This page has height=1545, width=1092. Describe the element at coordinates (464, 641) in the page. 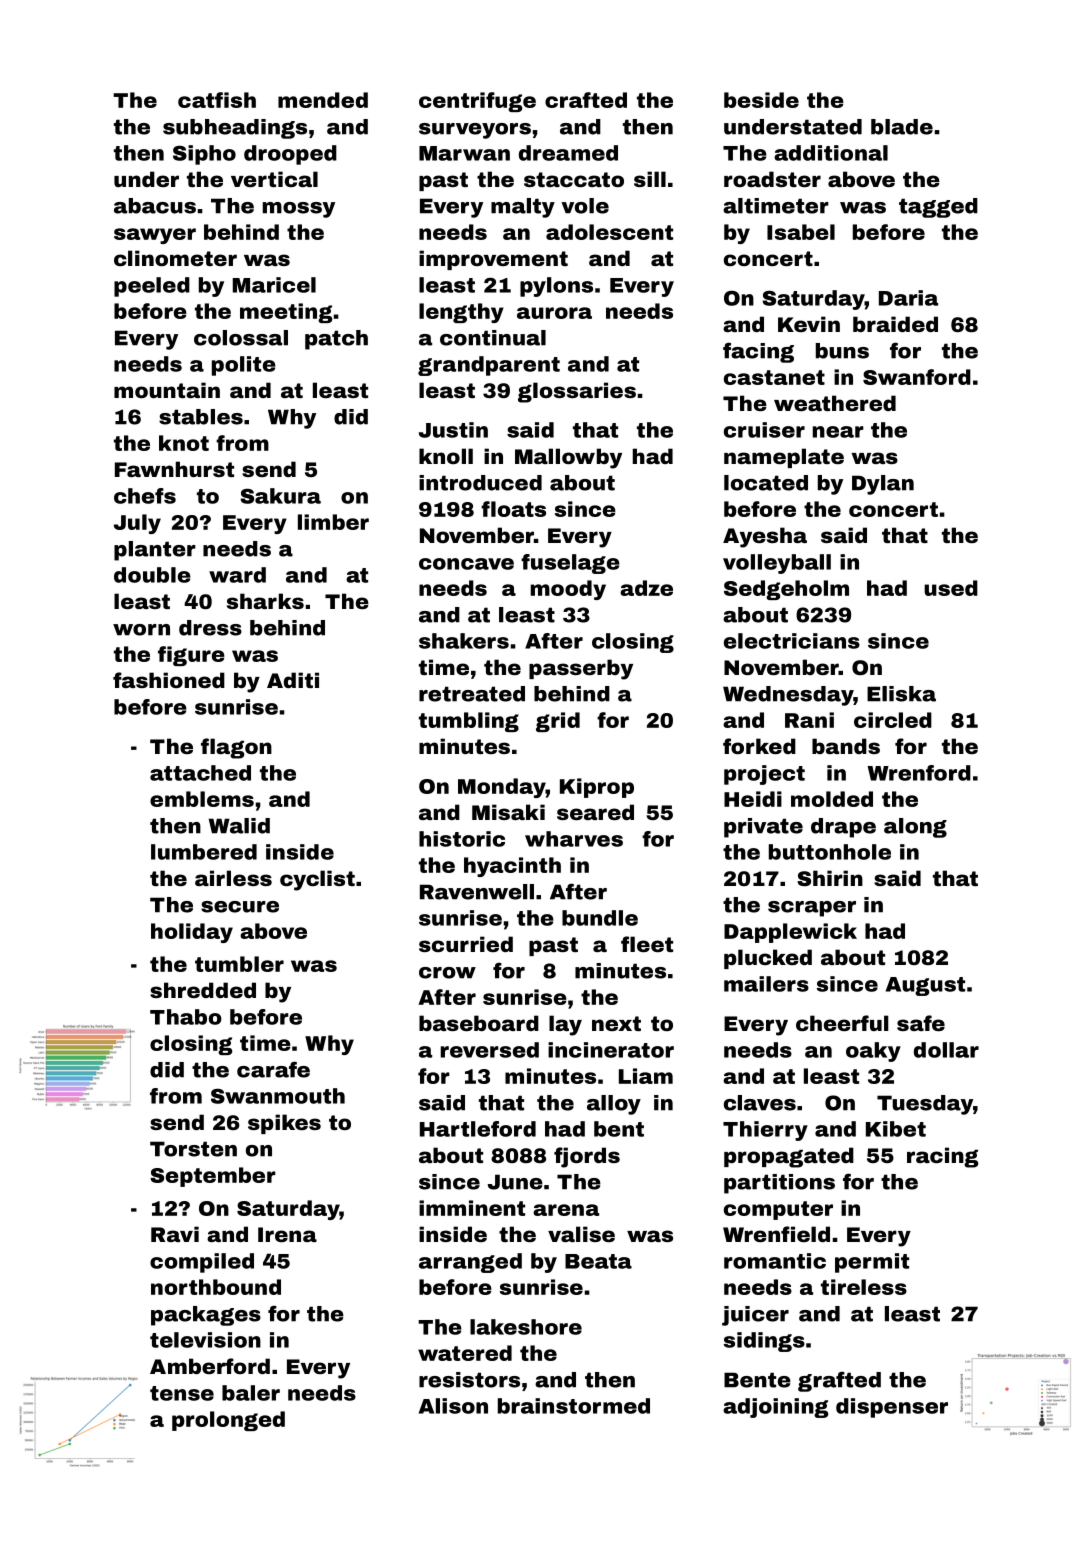

I see `shakers` at that location.
